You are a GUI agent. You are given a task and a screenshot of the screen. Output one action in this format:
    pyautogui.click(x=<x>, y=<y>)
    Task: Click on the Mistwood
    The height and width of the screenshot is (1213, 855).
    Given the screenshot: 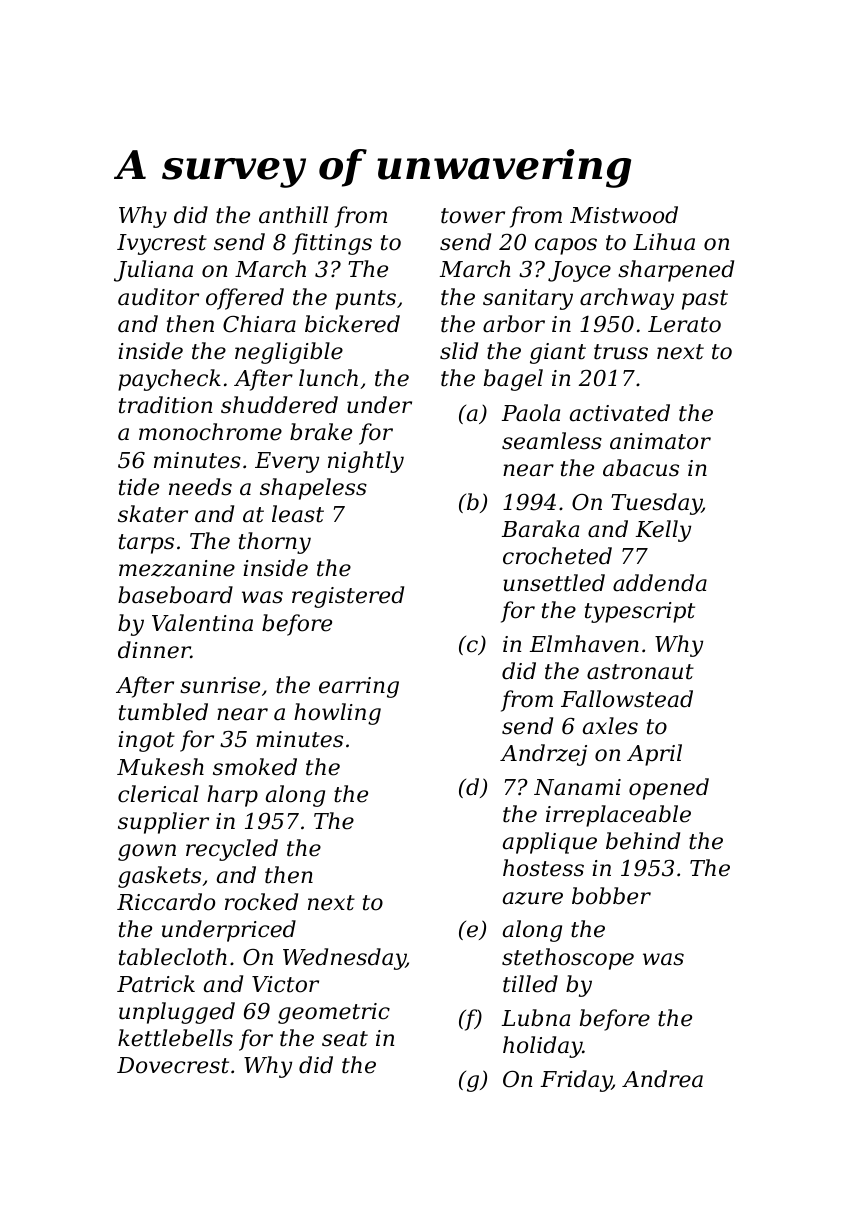 What is the action you would take?
    pyautogui.click(x=624, y=215)
